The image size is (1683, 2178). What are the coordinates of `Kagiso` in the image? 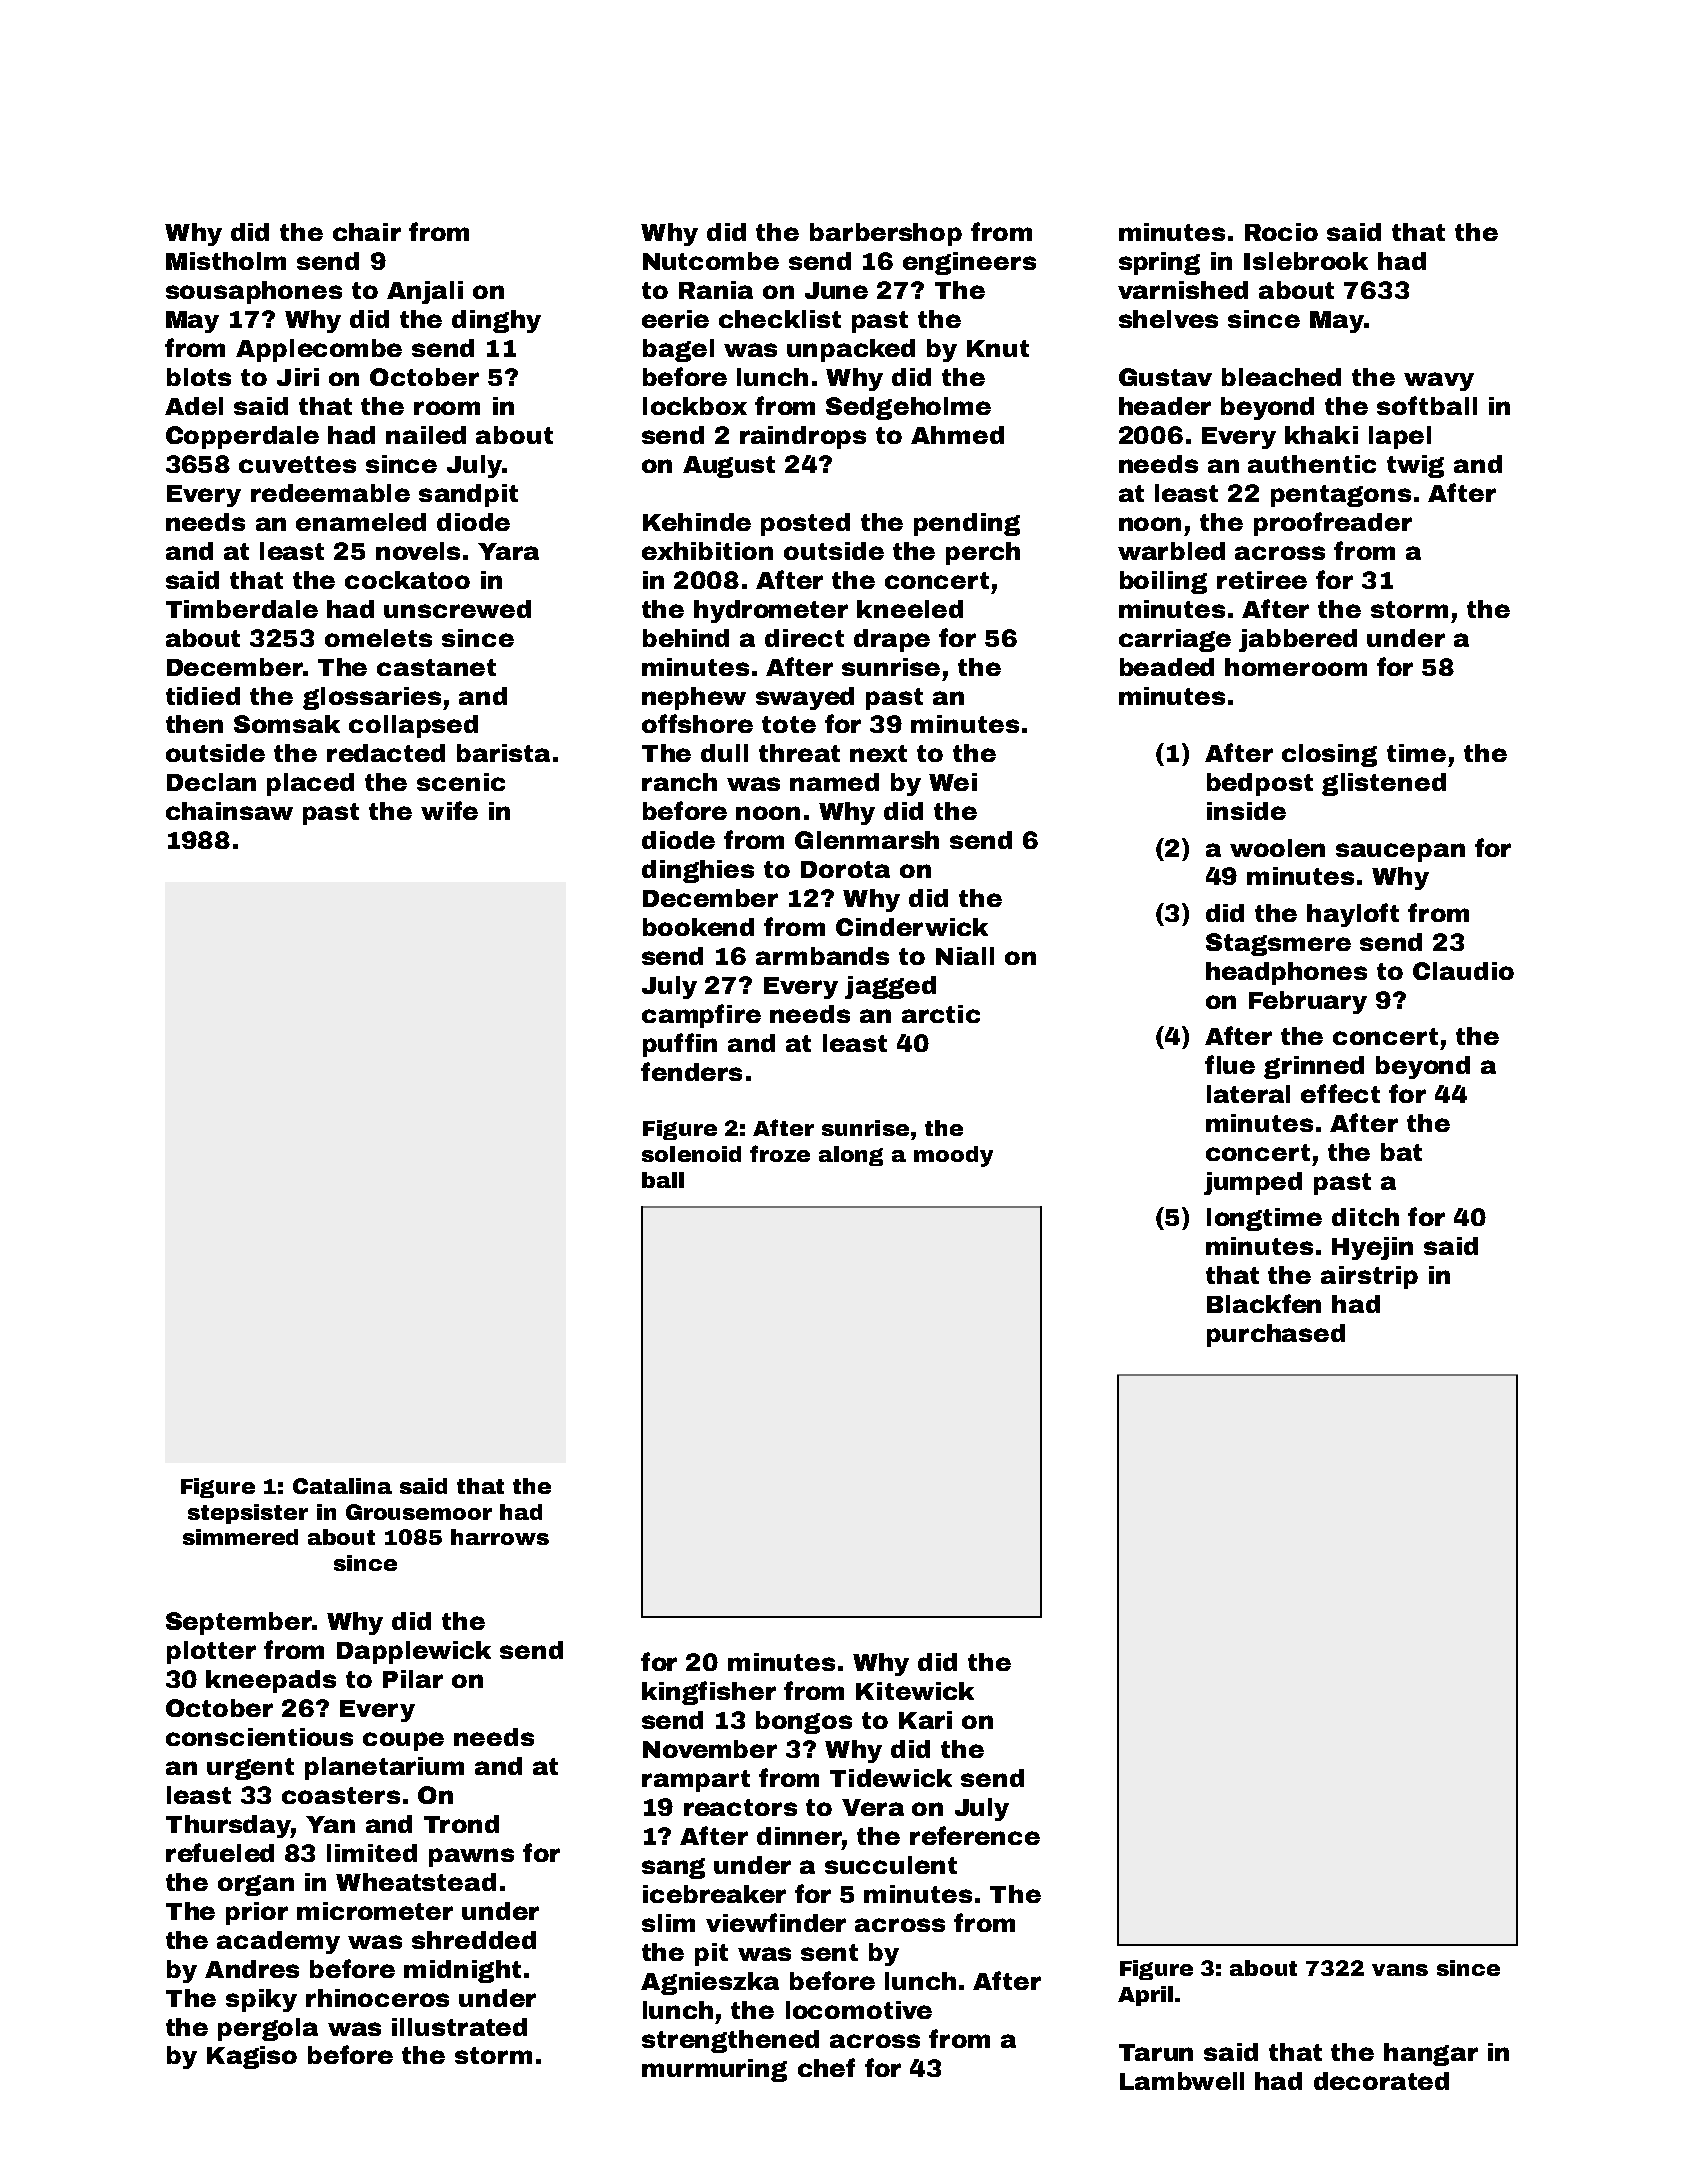 It's located at (252, 2057).
